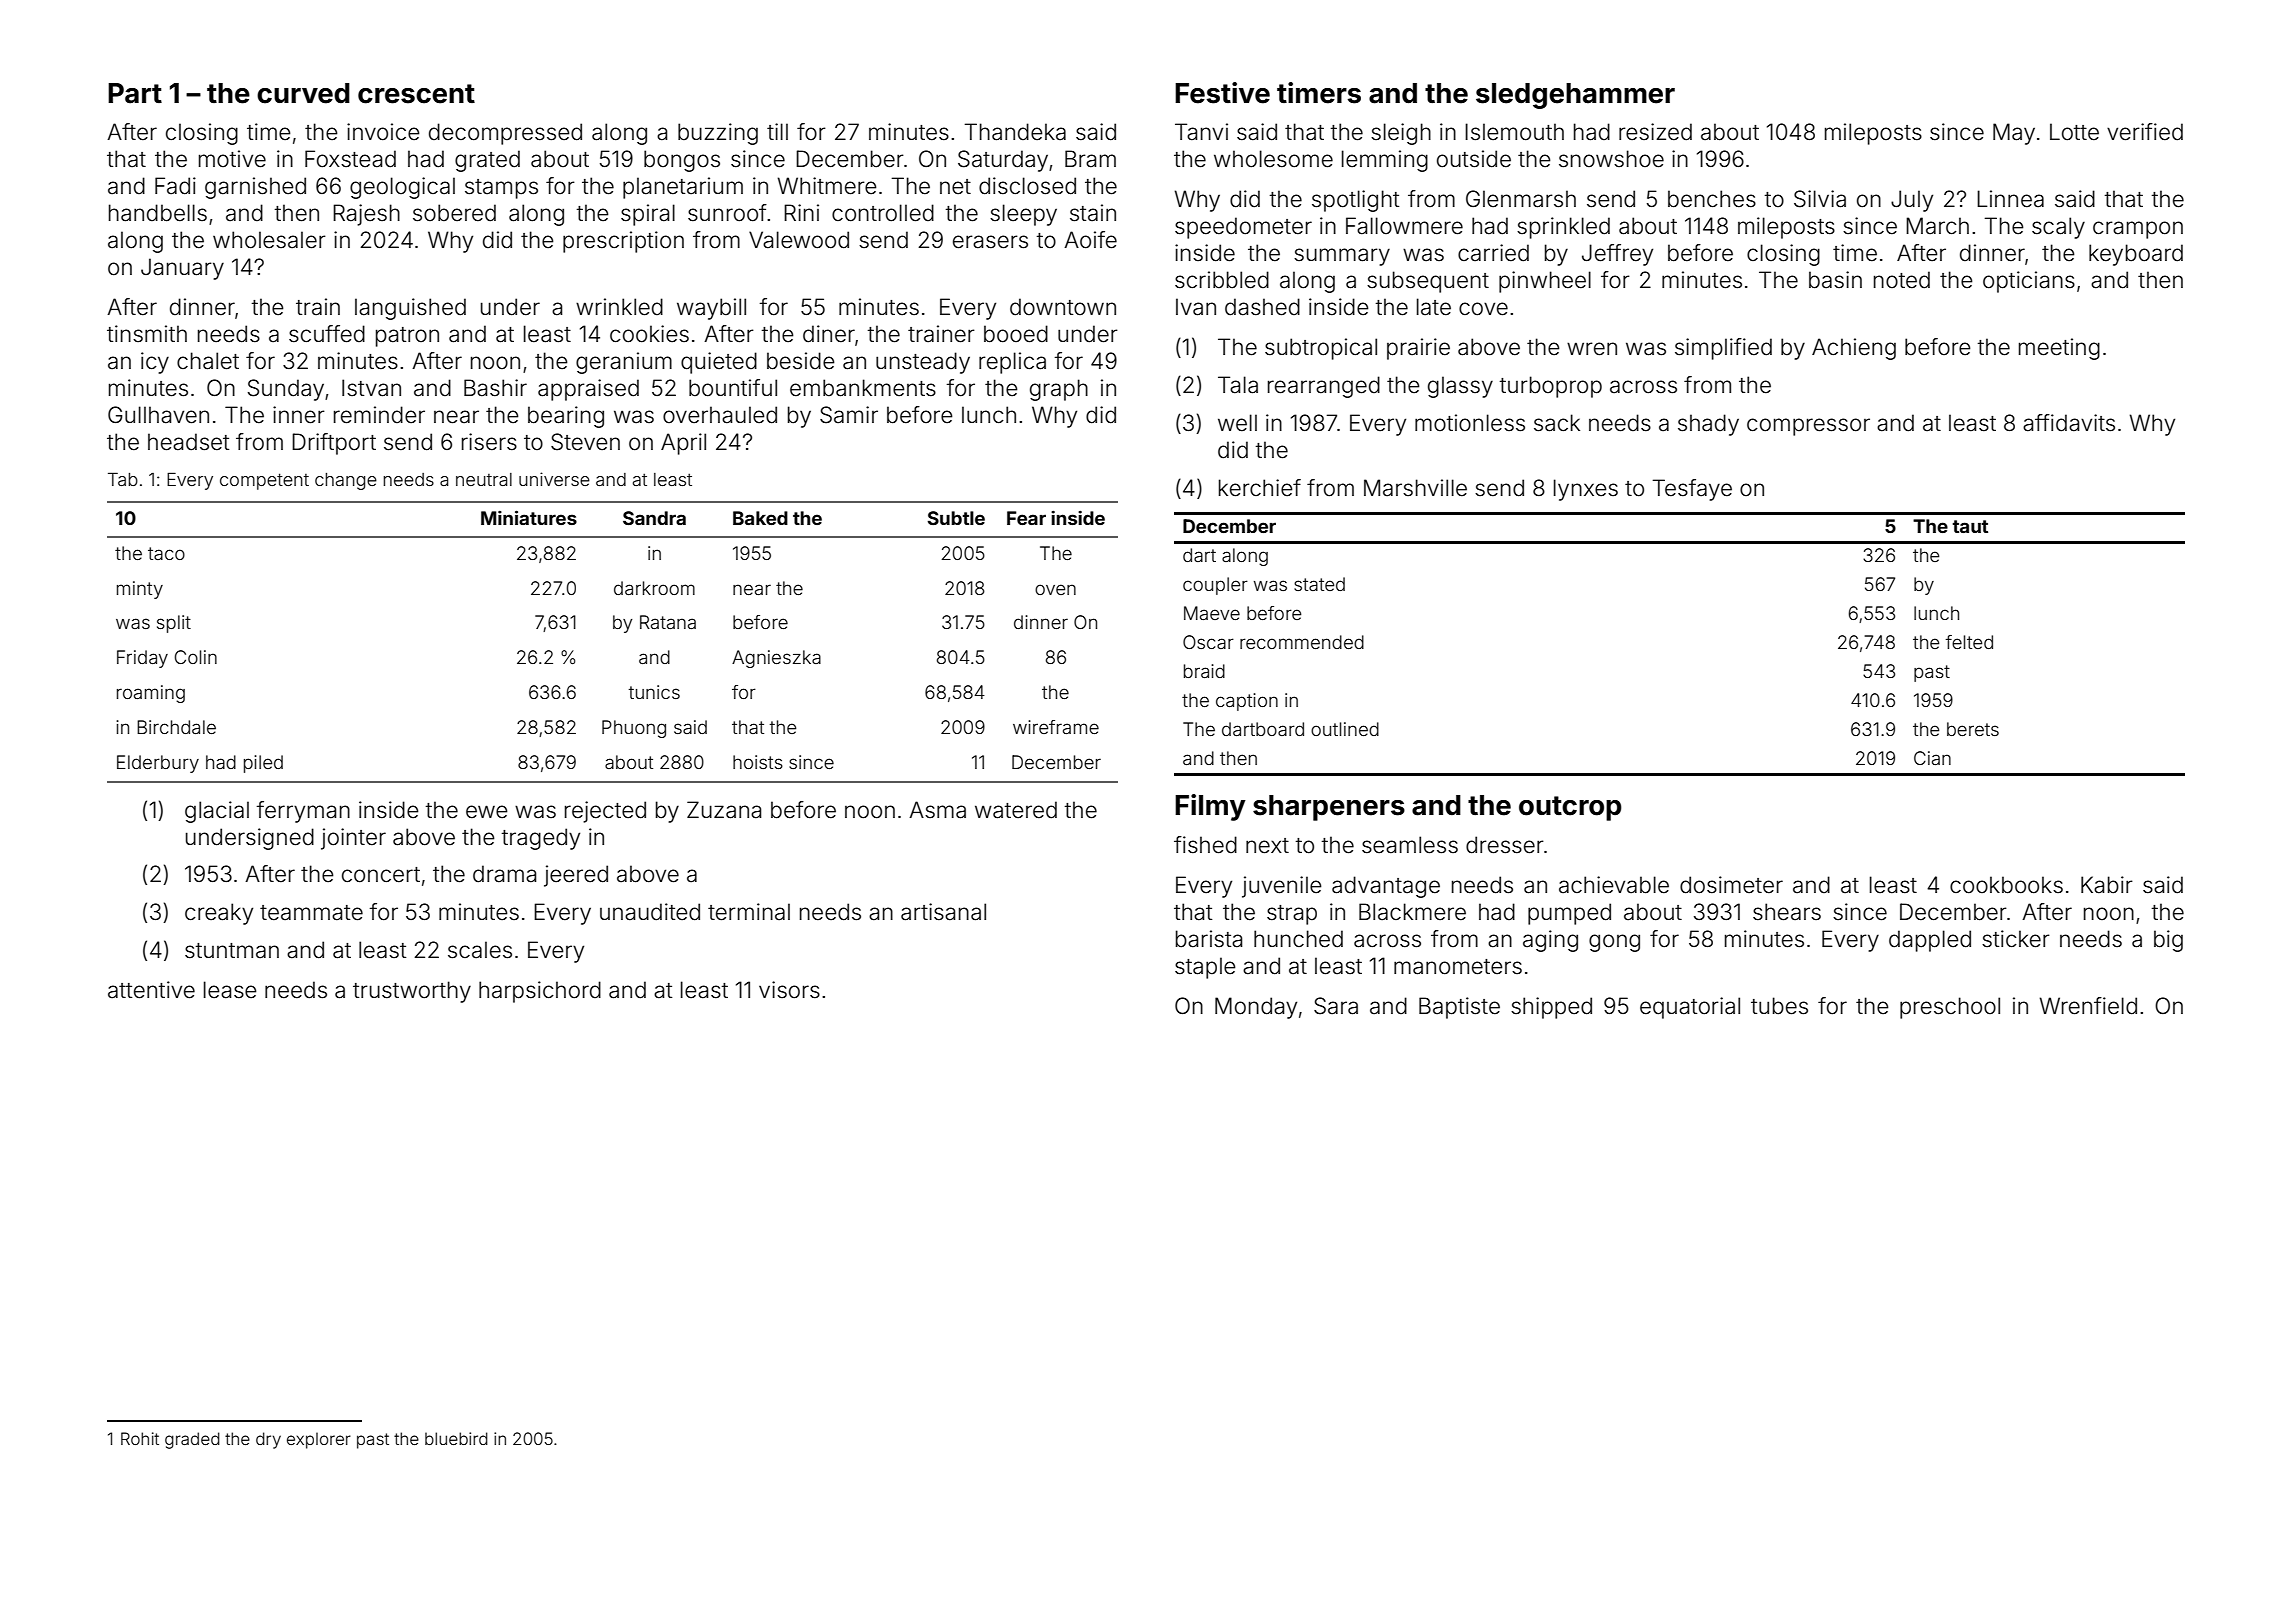 This screenshot has height=1620, width=2292. Describe the element at coordinates (1973, 729) in the screenshot. I see `berets` at that location.
